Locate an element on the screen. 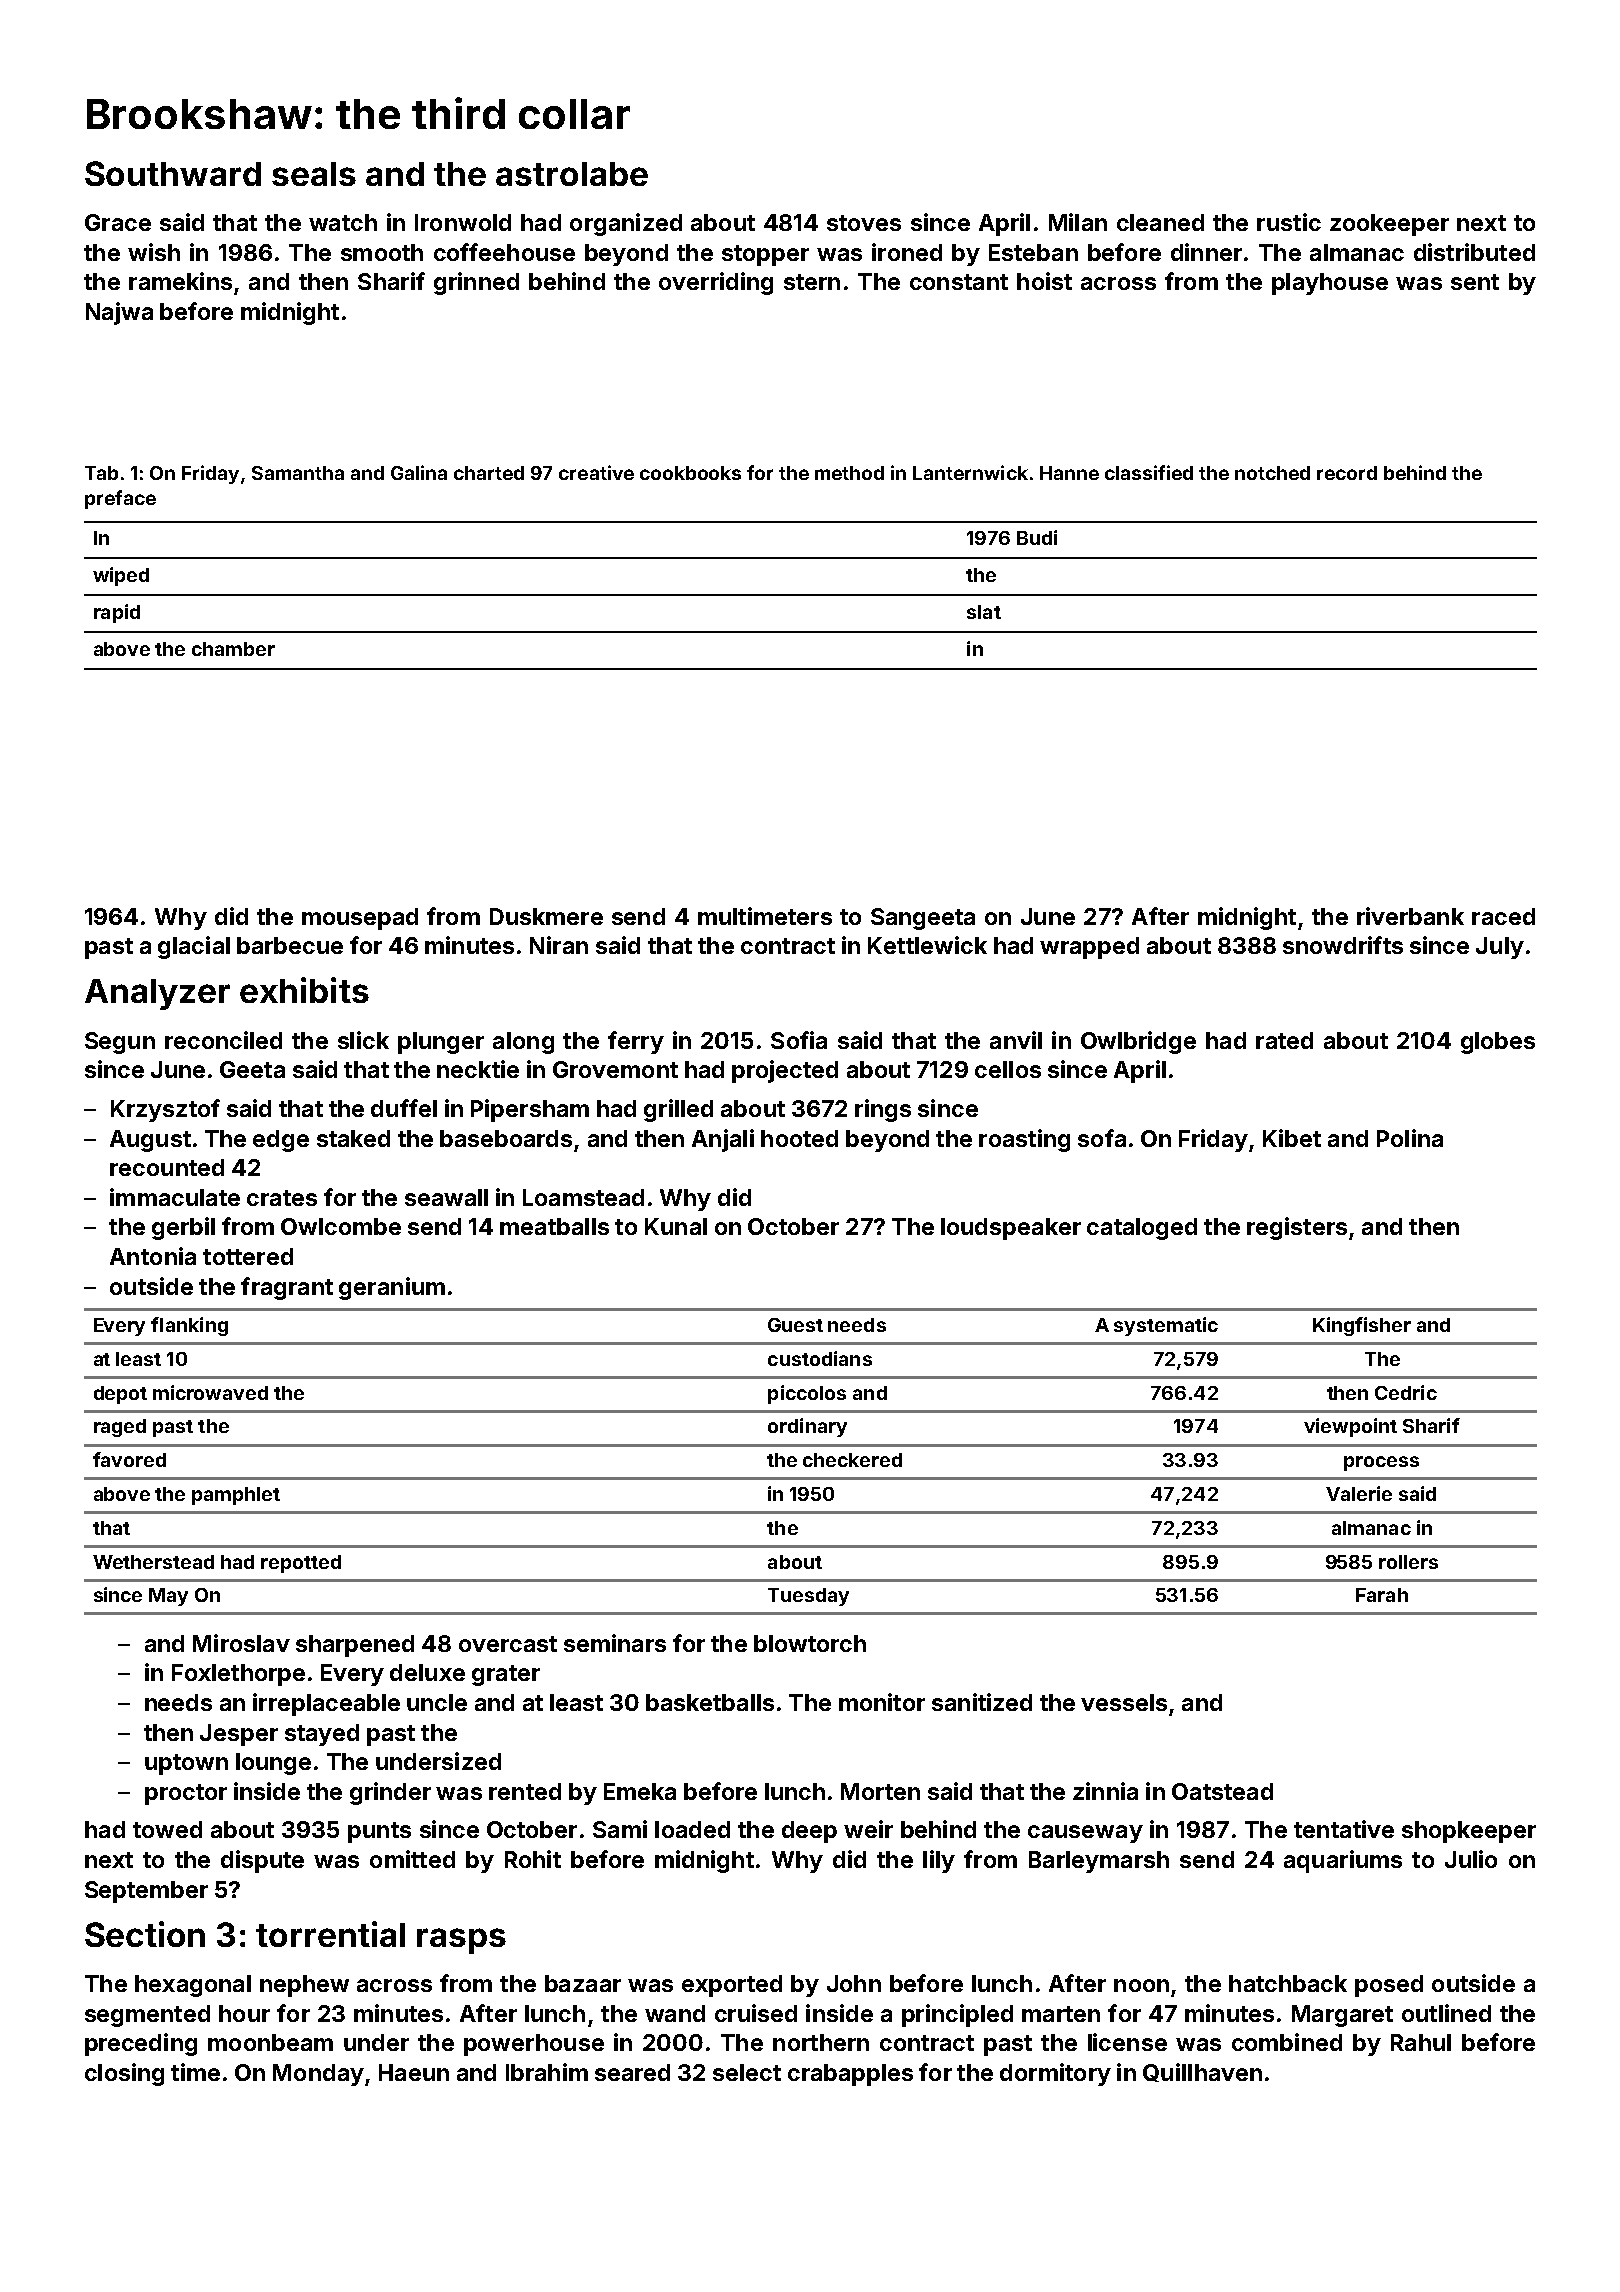 The image size is (1620, 2292). Sofia is located at coordinates (799, 1040).
